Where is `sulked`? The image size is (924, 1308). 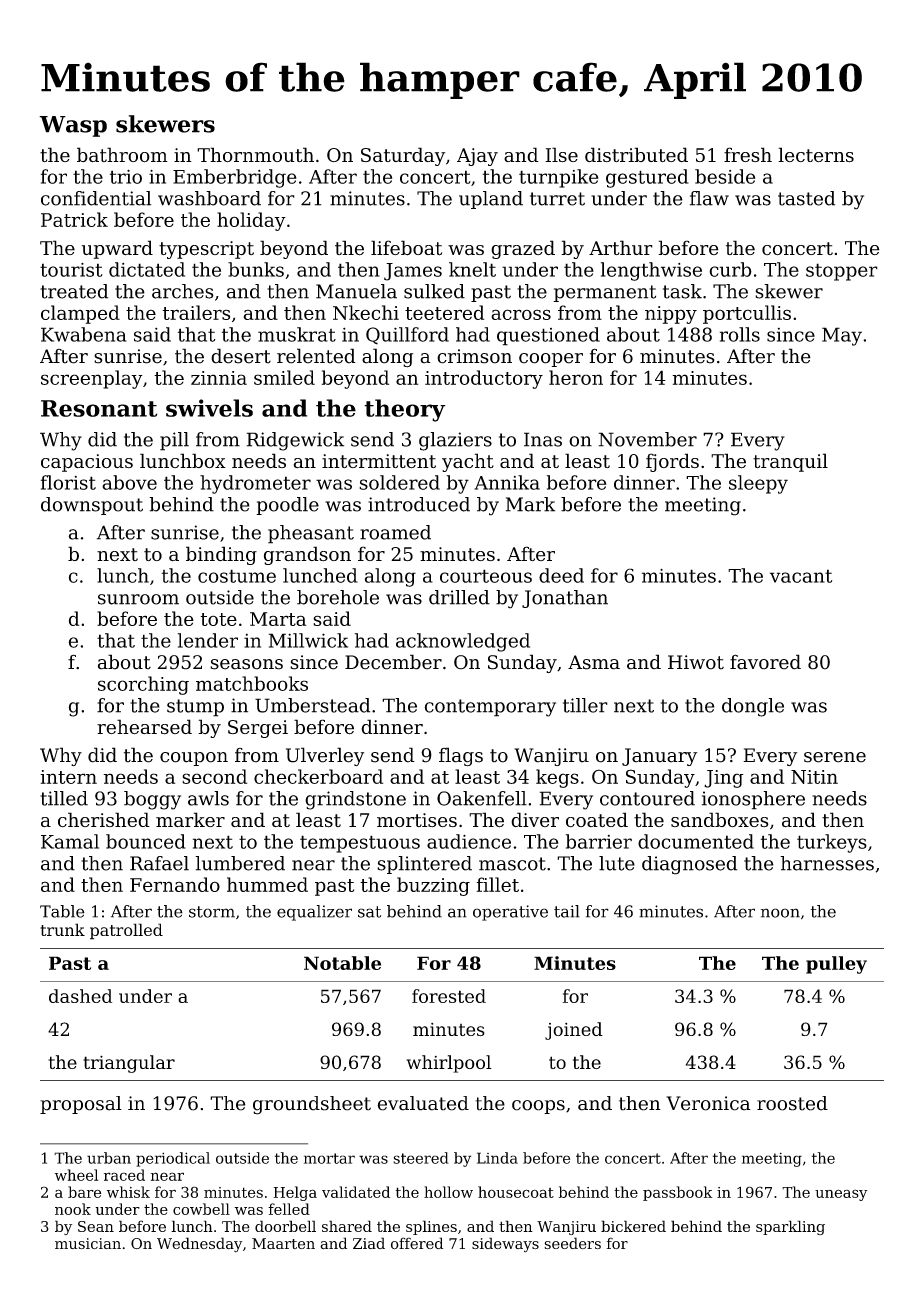 sulked is located at coordinates (434, 291).
